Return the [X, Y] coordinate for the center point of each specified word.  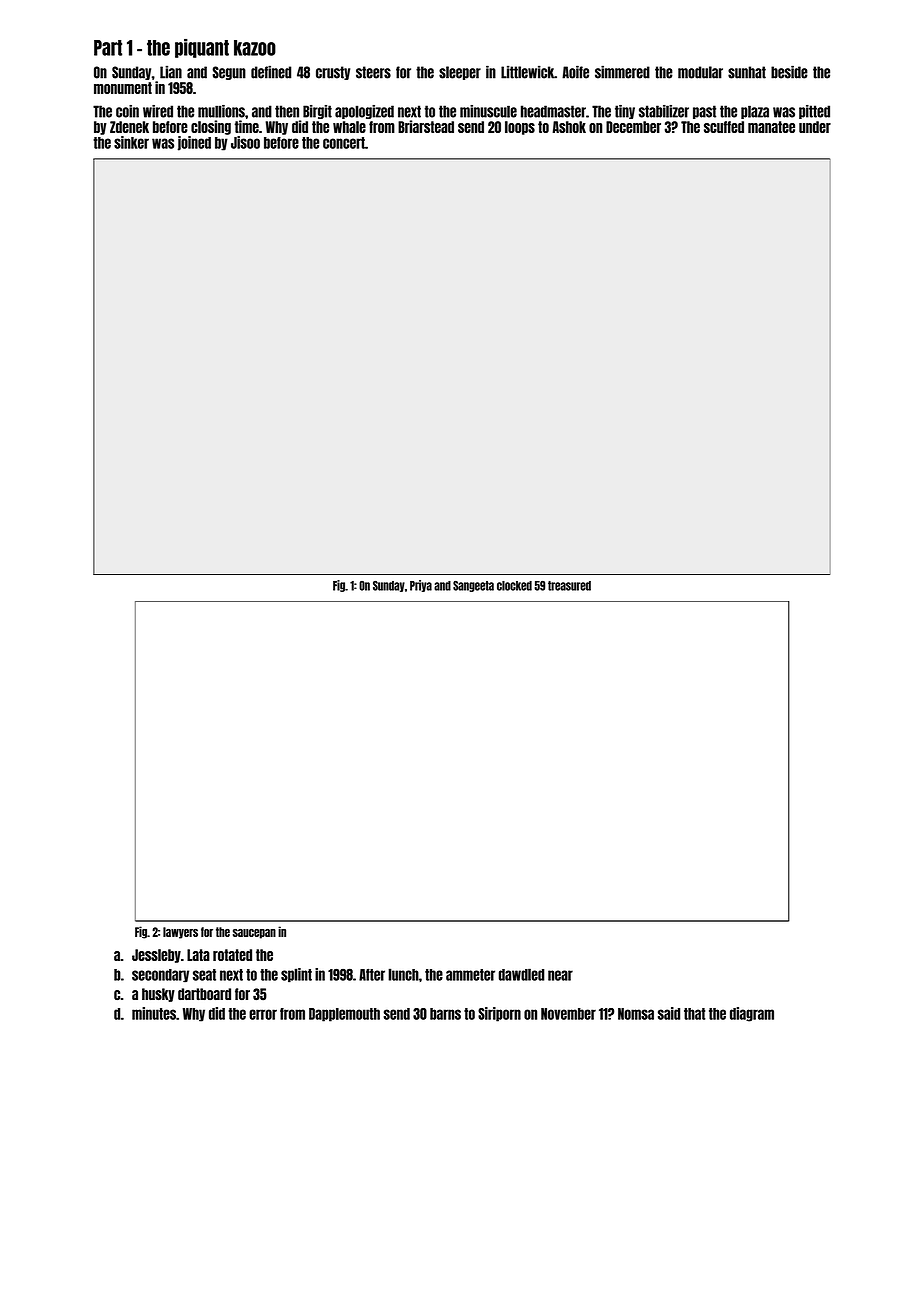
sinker [131, 142]
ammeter [470, 975]
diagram [752, 1014]
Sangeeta [473, 586]
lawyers [180, 933]
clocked [514, 586]
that [694, 1014]
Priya [421, 586]
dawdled [522, 974]
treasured [569, 586]
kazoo [255, 48]
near [560, 975]
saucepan [254, 934]
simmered [622, 72]
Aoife [575, 72]
